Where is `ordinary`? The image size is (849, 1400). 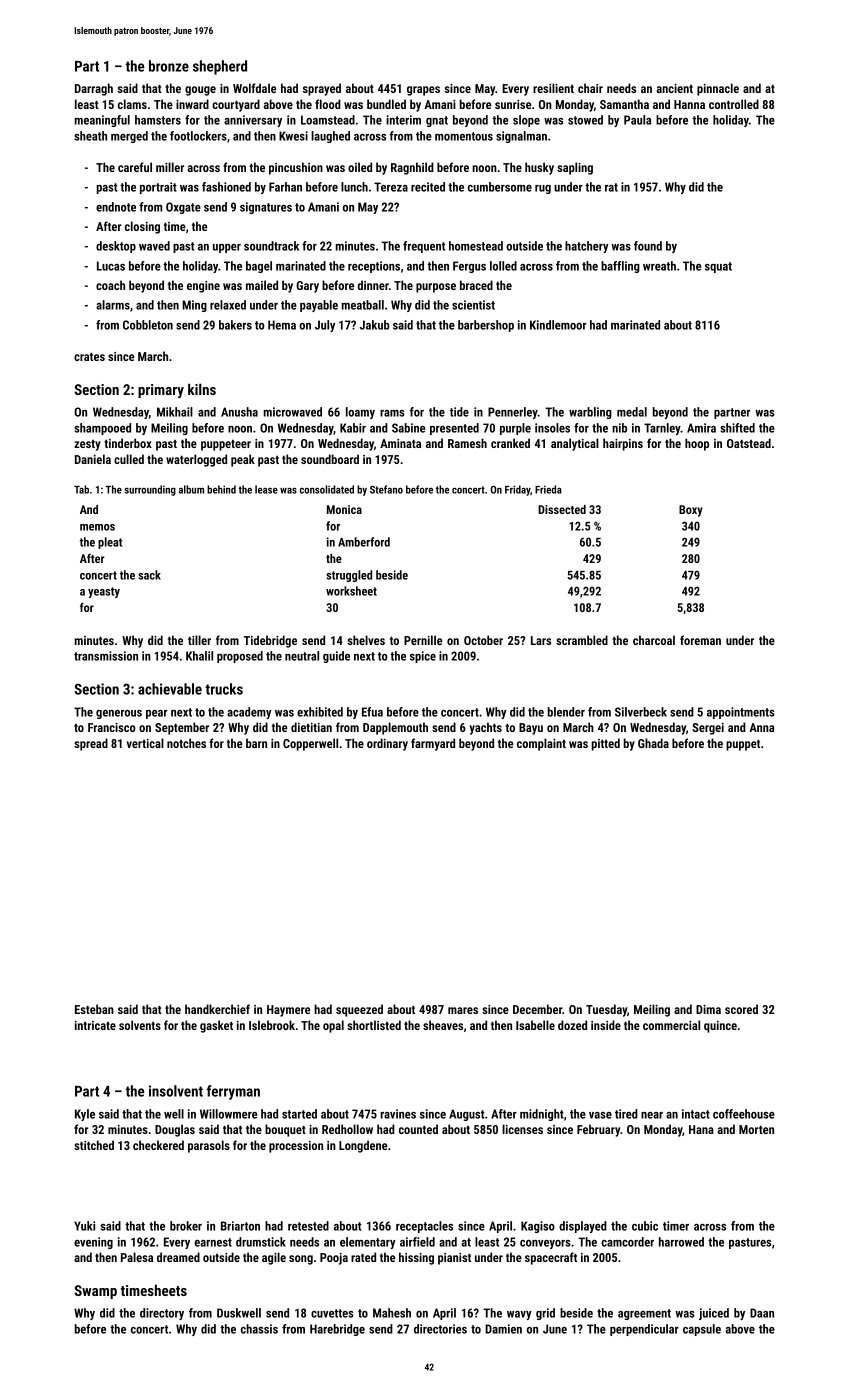
ordinary is located at coordinates (387, 744).
